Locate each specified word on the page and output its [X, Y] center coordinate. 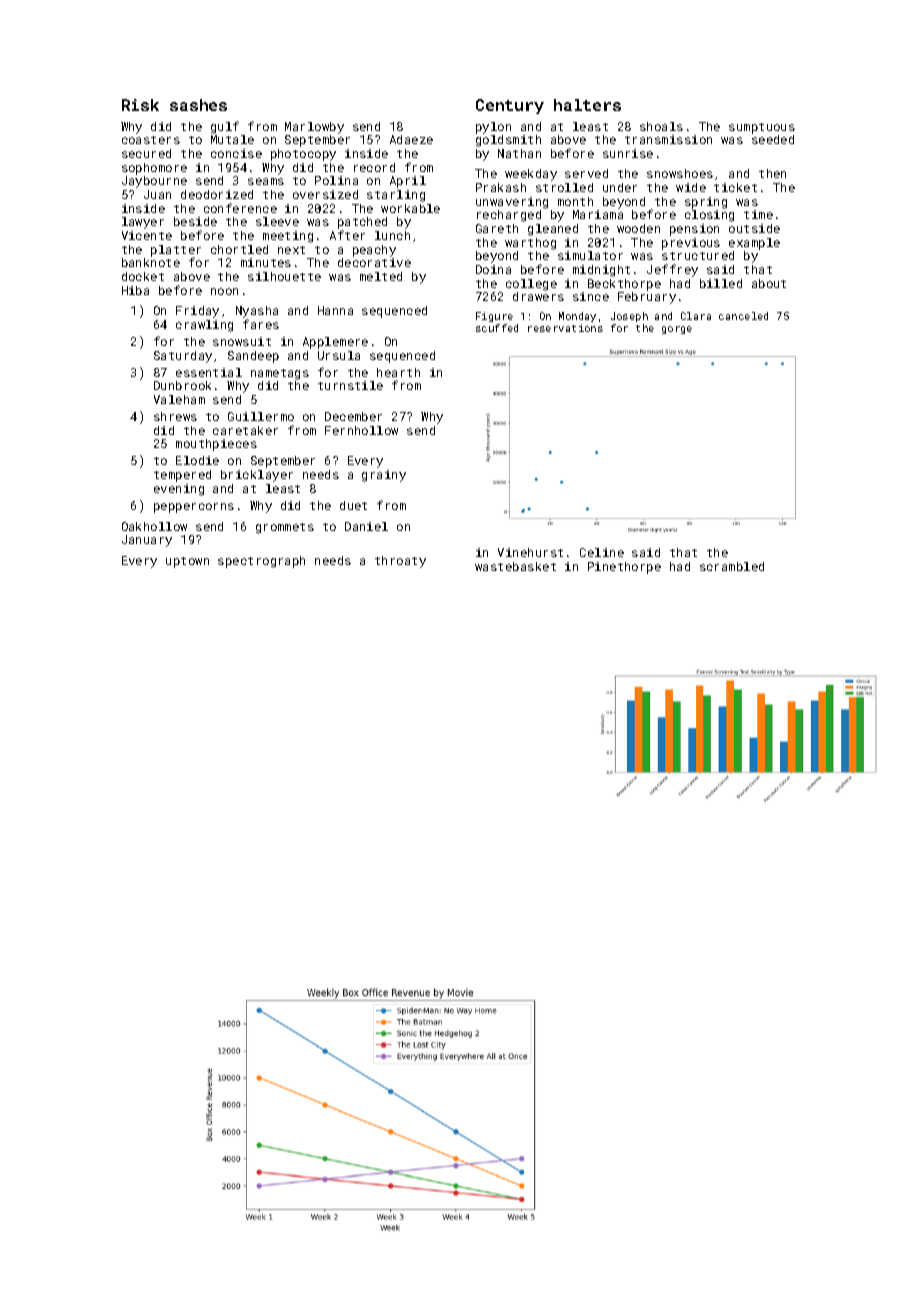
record [374, 167]
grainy [384, 476]
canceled [743, 316]
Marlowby [314, 128]
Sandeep [253, 357]
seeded [773, 139]
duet [353, 505]
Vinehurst [530, 552]
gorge [677, 330]
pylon [493, 128]
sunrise [628, 153]
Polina [336, 180]
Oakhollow [154, 526]
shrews [175, 416]
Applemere [335, 343]
